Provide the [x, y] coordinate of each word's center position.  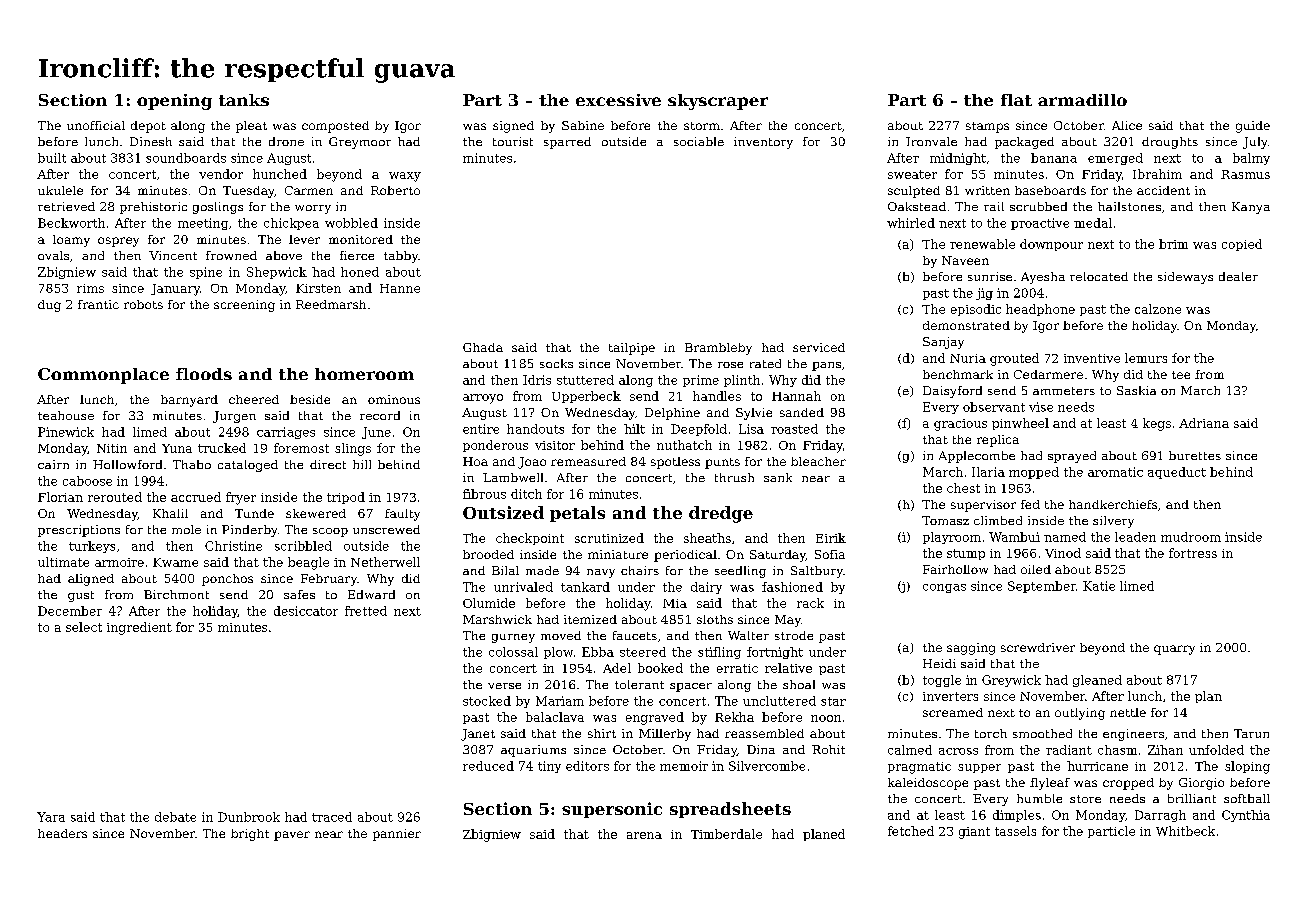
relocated [1099, 276]
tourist [513, 141]
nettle [1128, 712]
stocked [487, 701]
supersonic [612, 810]
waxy [405, 177]
